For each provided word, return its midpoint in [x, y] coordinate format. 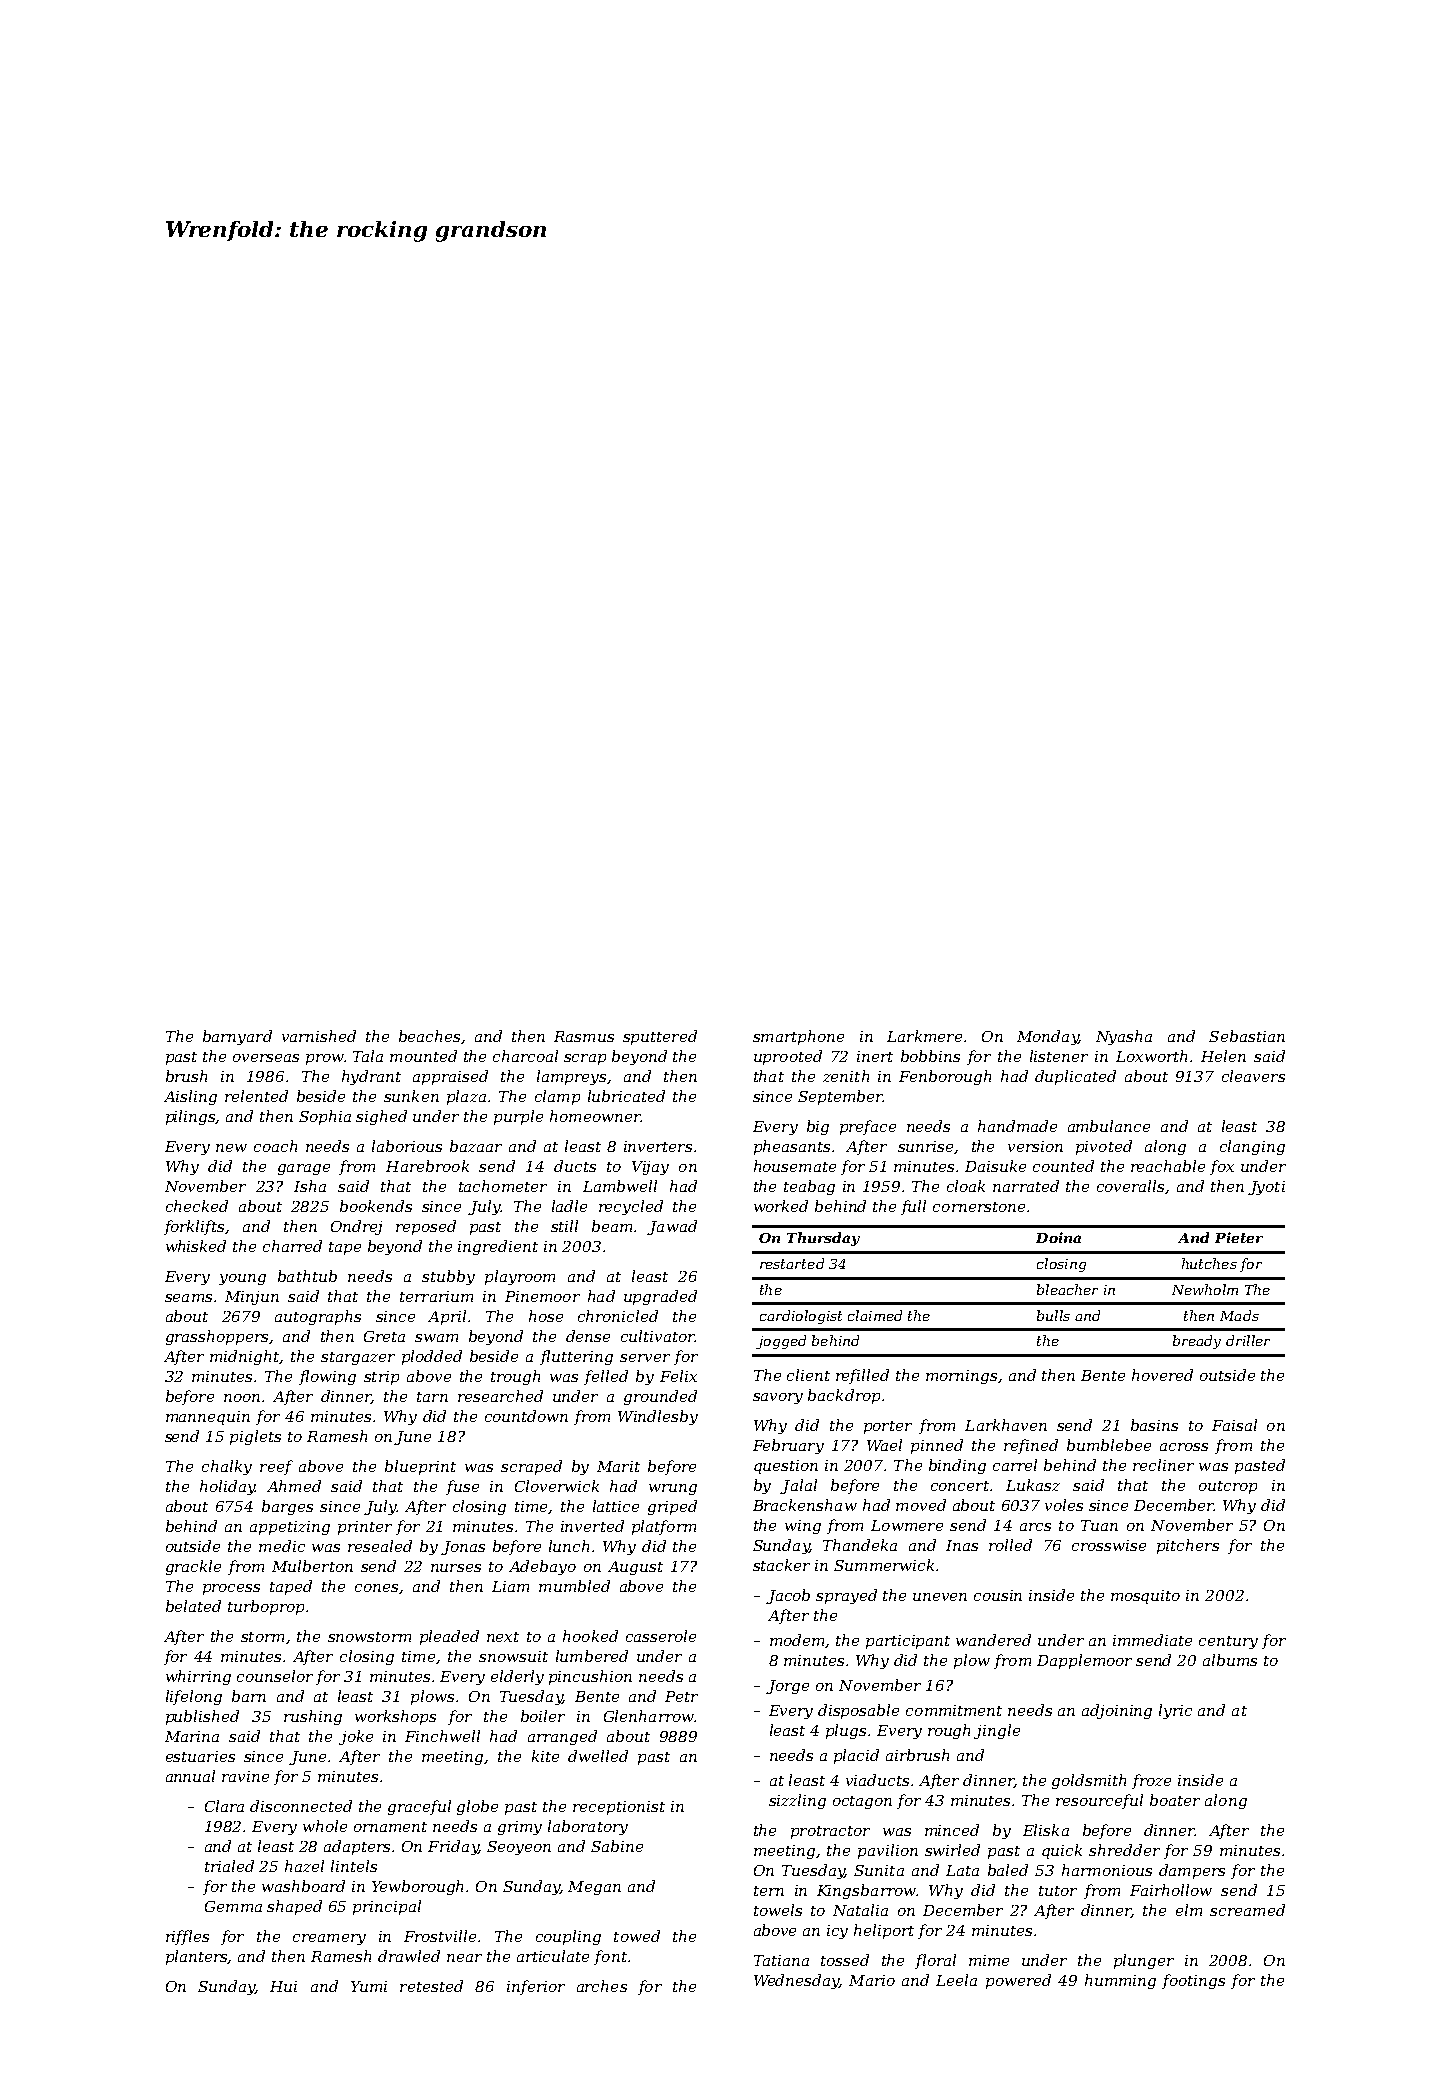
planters [197, 1957]
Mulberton [312, 1566]
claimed [875, 1315]
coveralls [1130, 1186]
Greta [384, 1336]
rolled [1010, 1545]
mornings [961, 1377]
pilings [191, 1117]
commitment [954, 1710]
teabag [809, 1187]
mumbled [574, 1586]
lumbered [592, 1656]
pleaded [449, 1637]
